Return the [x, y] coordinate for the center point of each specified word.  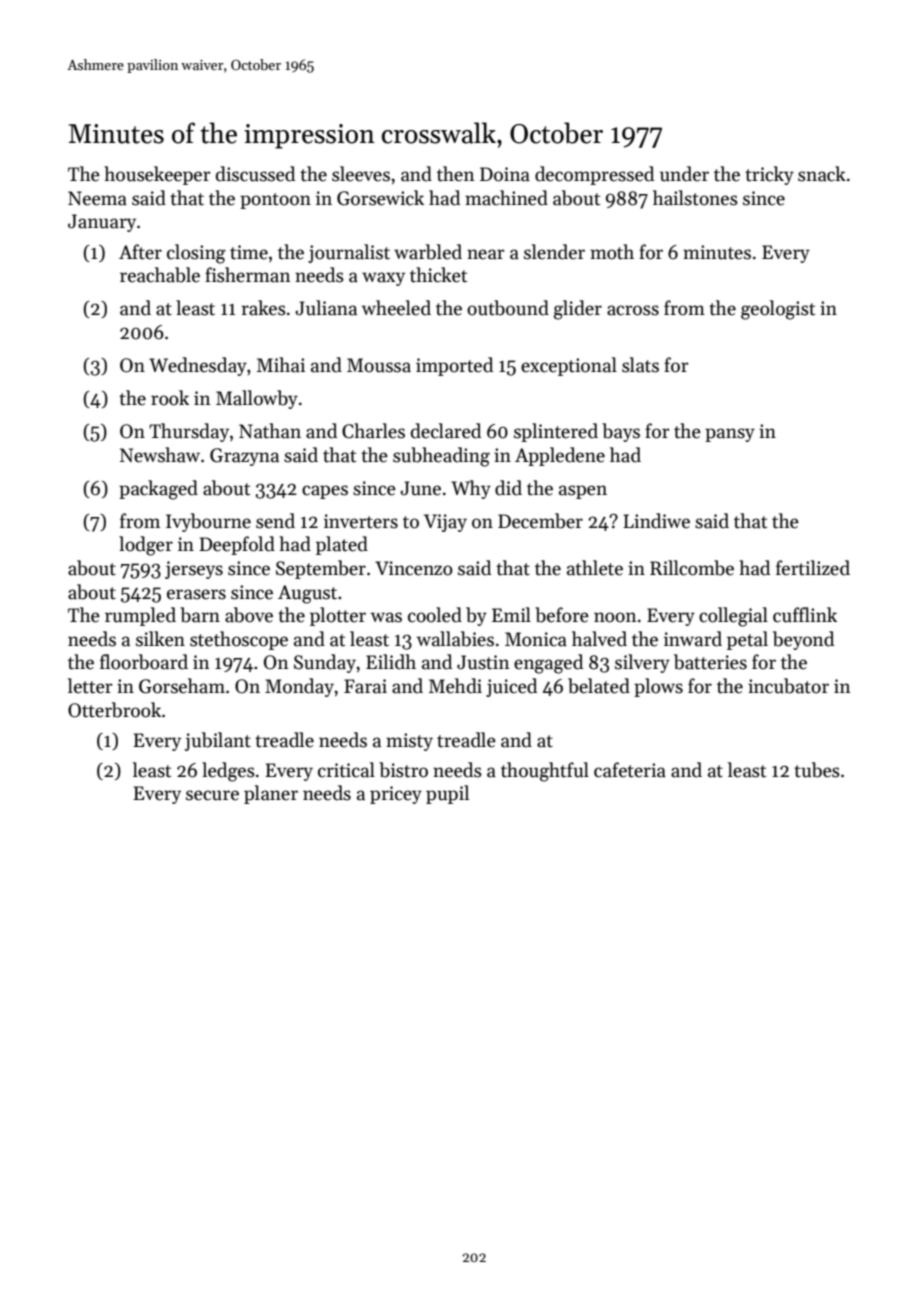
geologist [778, 310]
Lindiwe [656, 521]
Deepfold [237, 545]
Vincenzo [414, 568]
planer [271, 794]
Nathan [270, 431]
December [540, 521]
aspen [583, 492]
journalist [349, 253]
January [102, 223]
